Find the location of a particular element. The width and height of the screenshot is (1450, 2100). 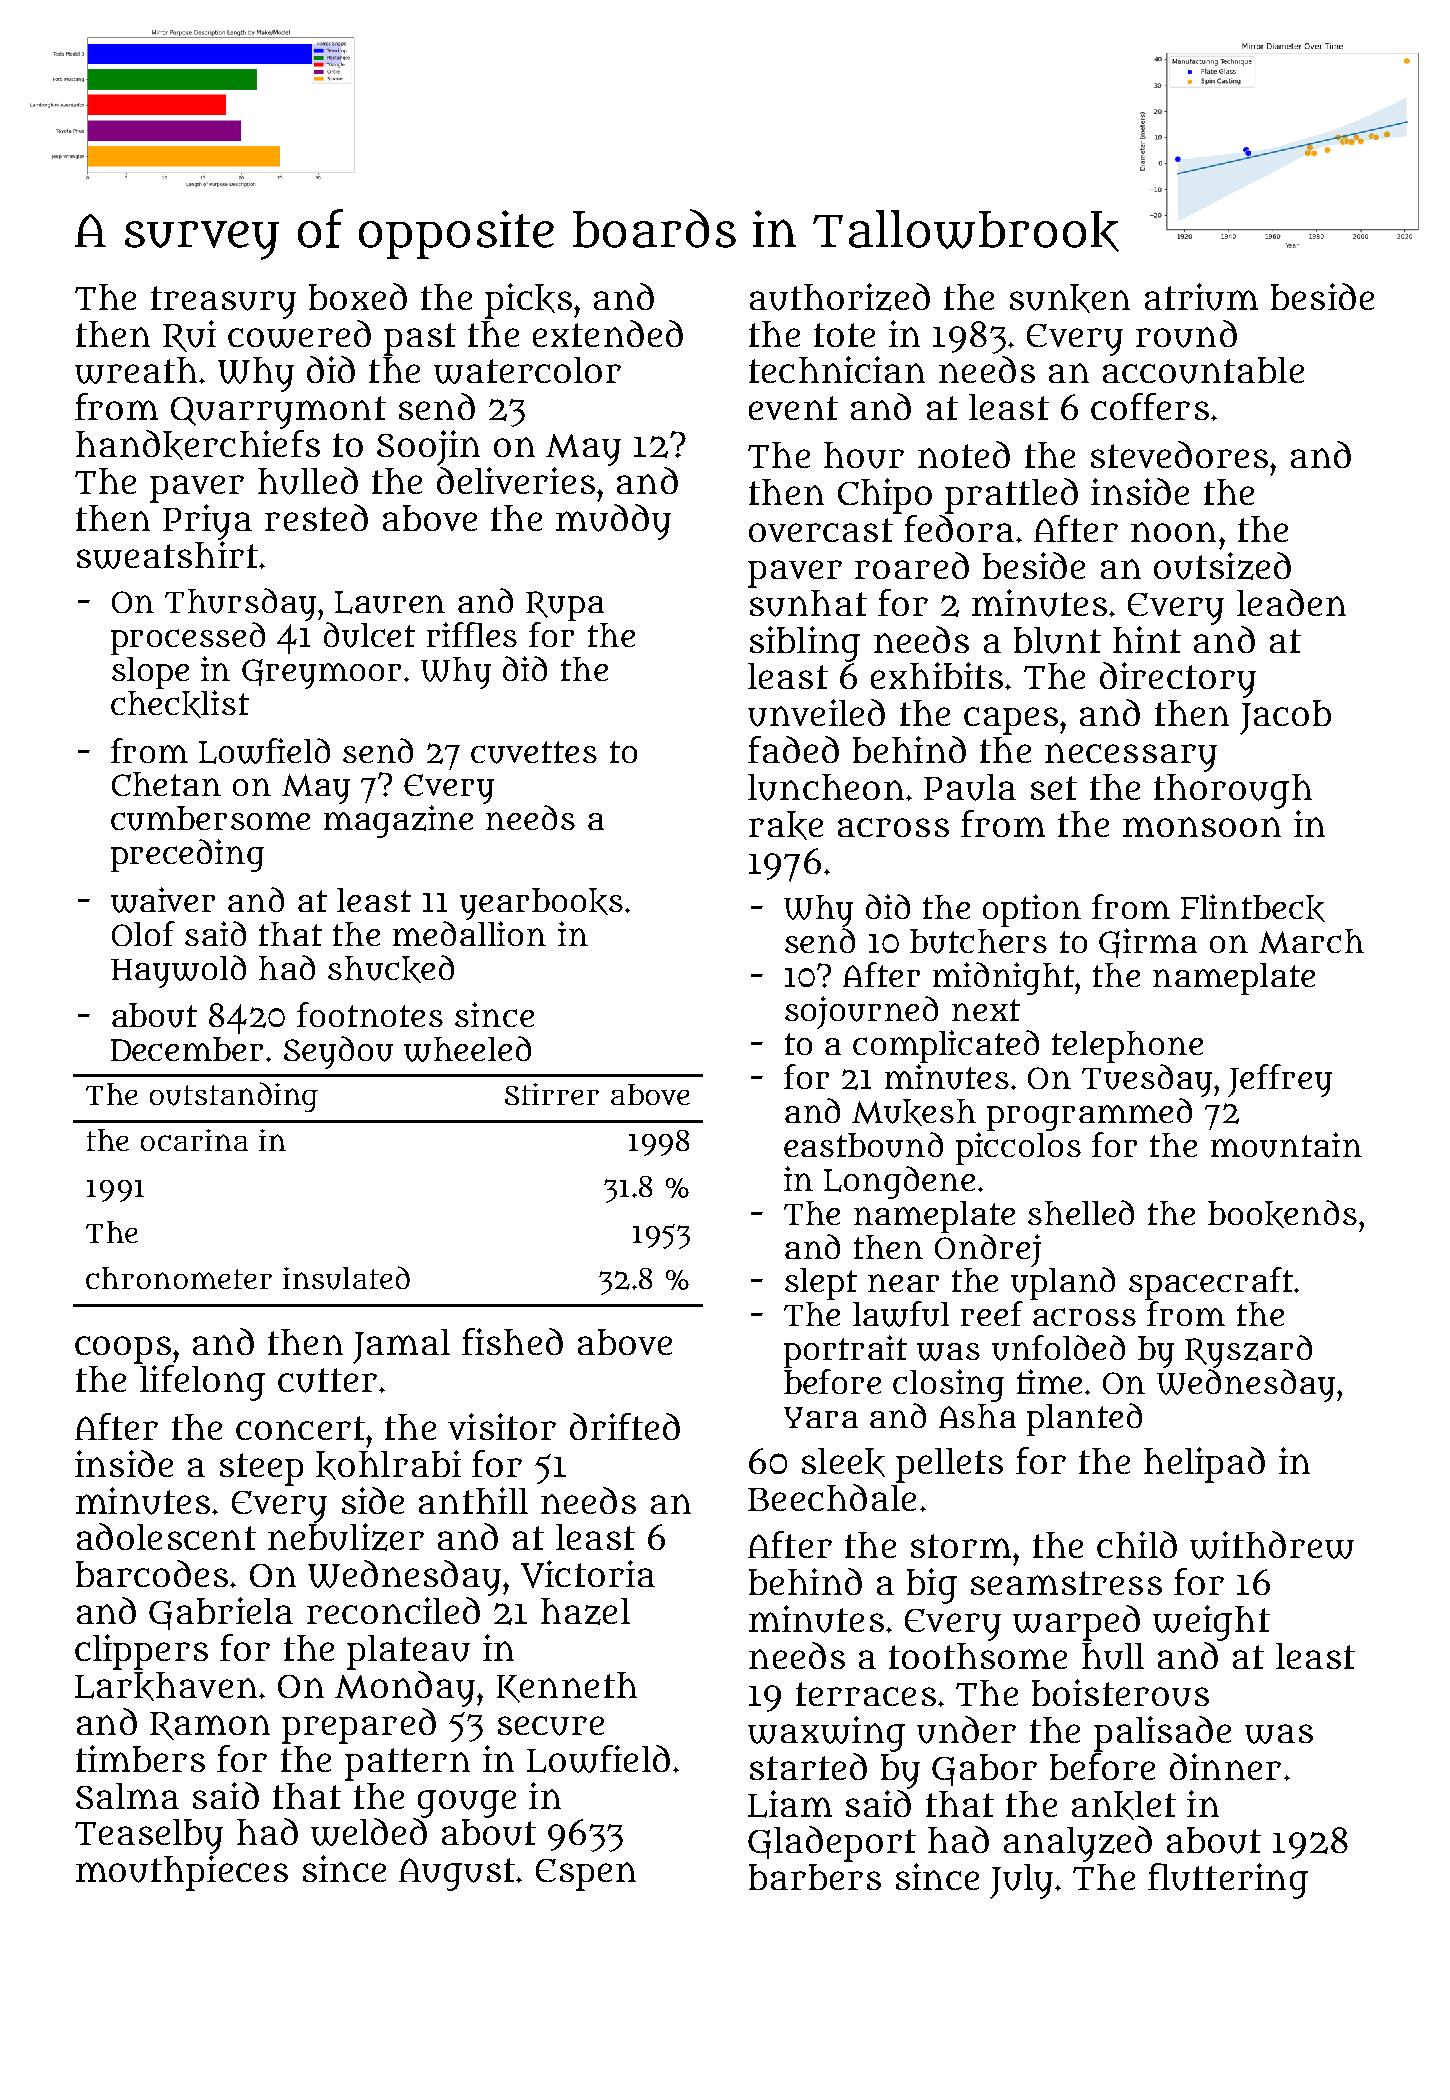

adolescent is located at coordinates (166, 1536).
